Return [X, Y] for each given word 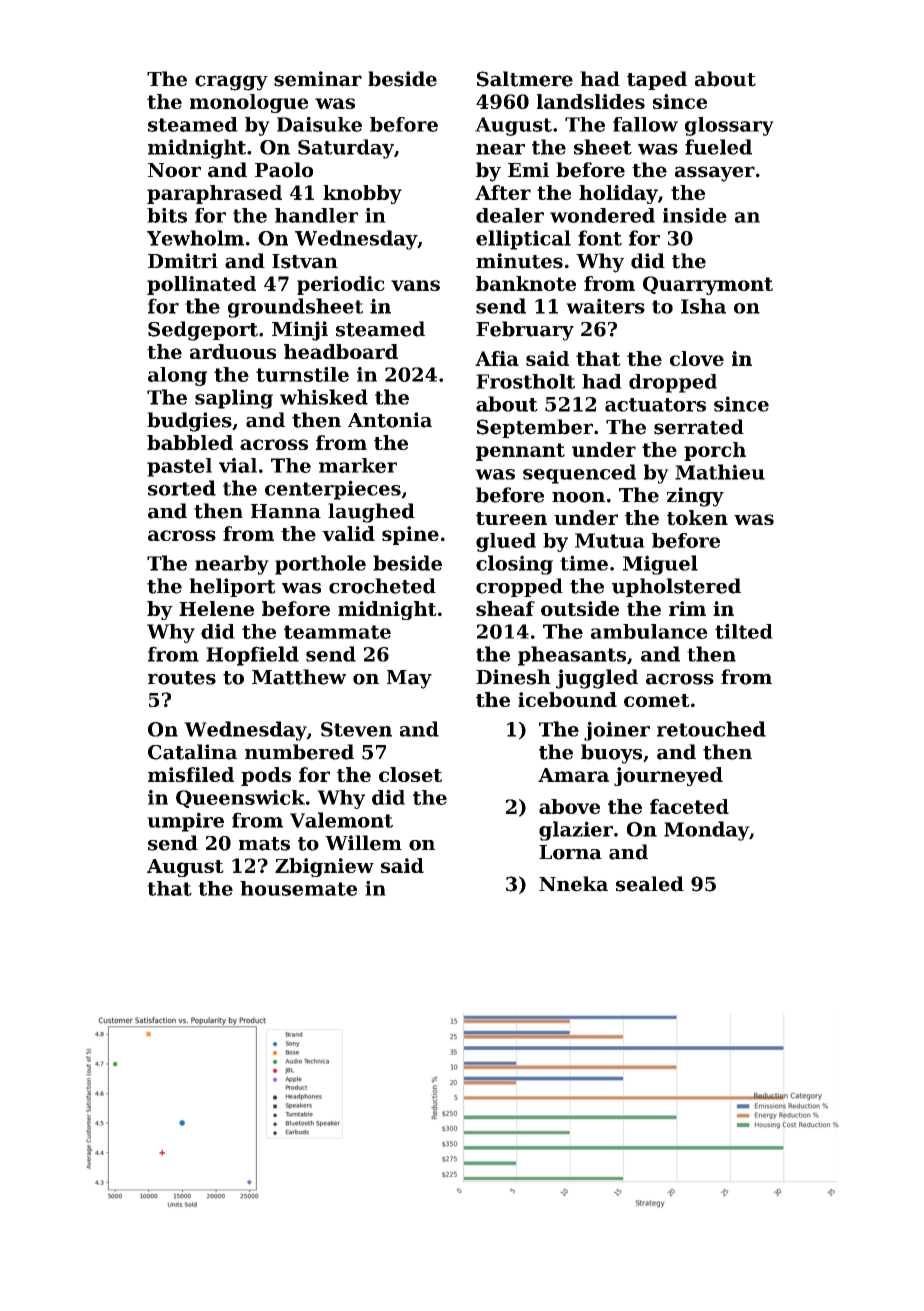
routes [182, 678]
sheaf [505, 608]
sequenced [579, 474]
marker [358, 465]
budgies [189, 422]
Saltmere [525, 79]
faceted [689, 806]
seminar [318, 79]
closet [410, 774]
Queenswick [240, 799]
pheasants [572, 656]
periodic [341, 285]
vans [415, 285]
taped [657, 80]
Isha [703, 306]
